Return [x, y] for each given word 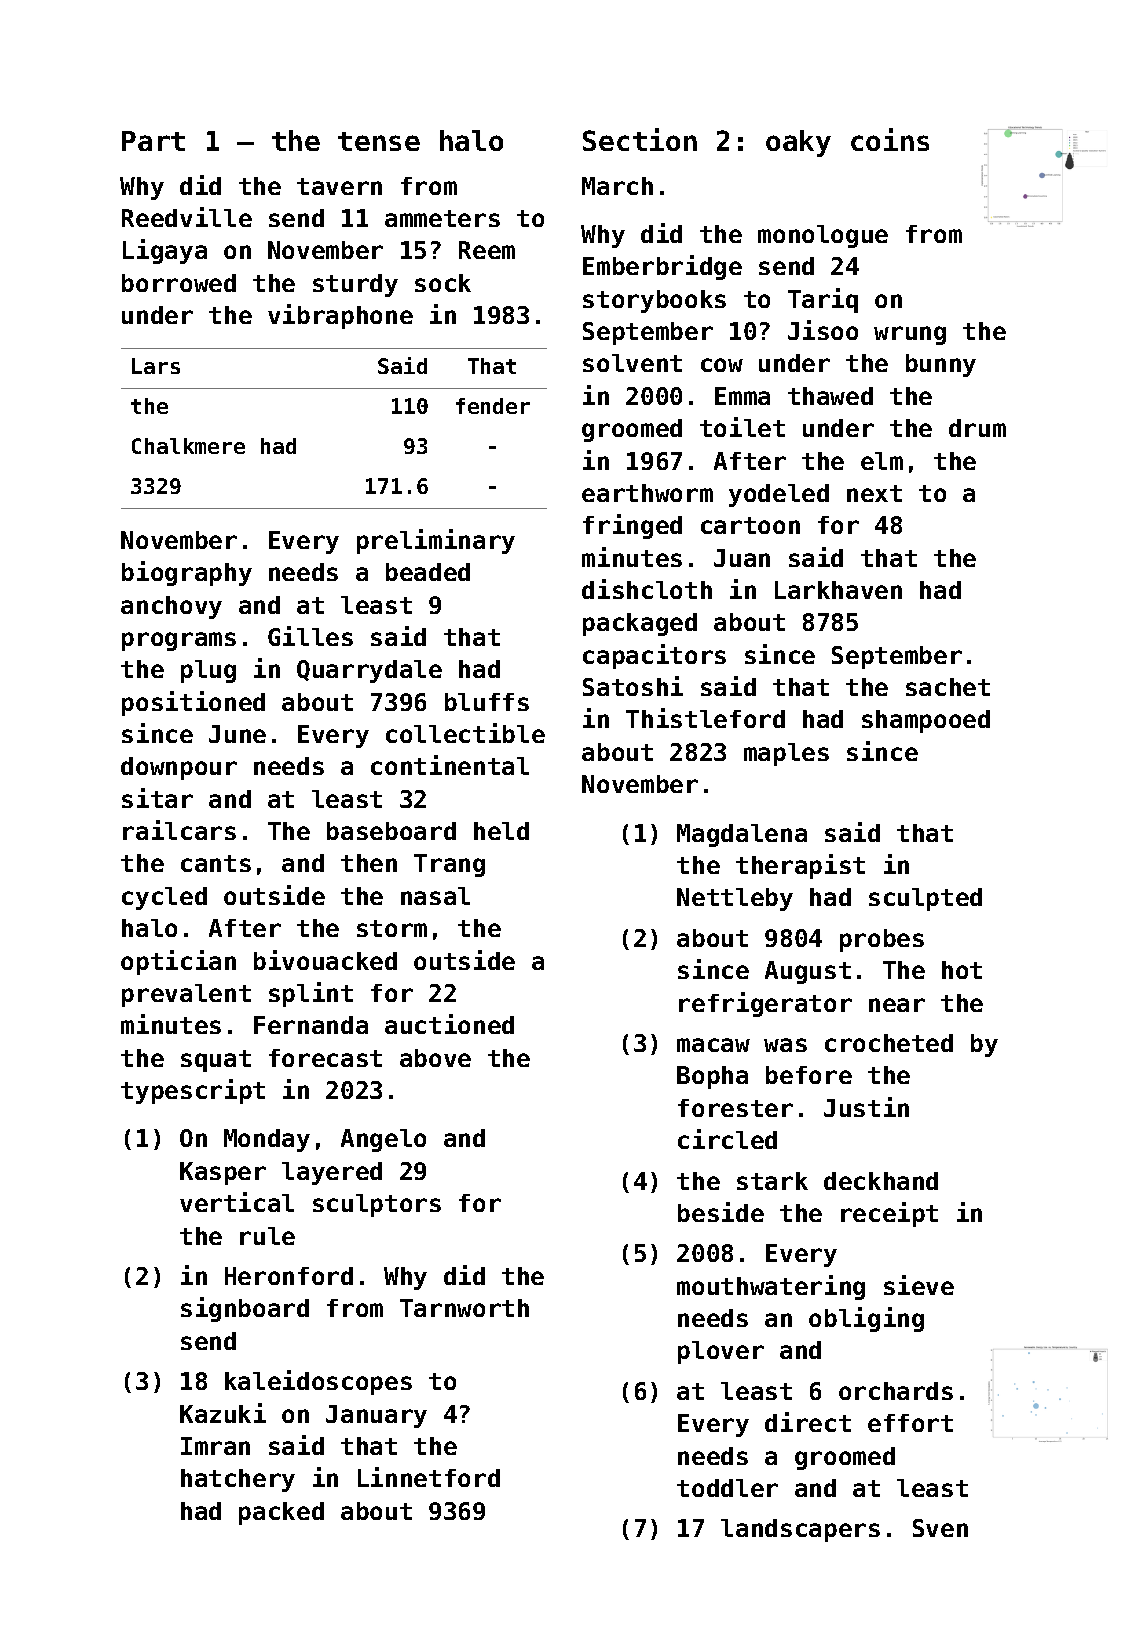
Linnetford [429, 1477]
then [369, 863]
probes [882, 940]
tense [379, 141]
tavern [339, 186]
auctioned [449, 1024]
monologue [823, 236]
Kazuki [223, 1413]
